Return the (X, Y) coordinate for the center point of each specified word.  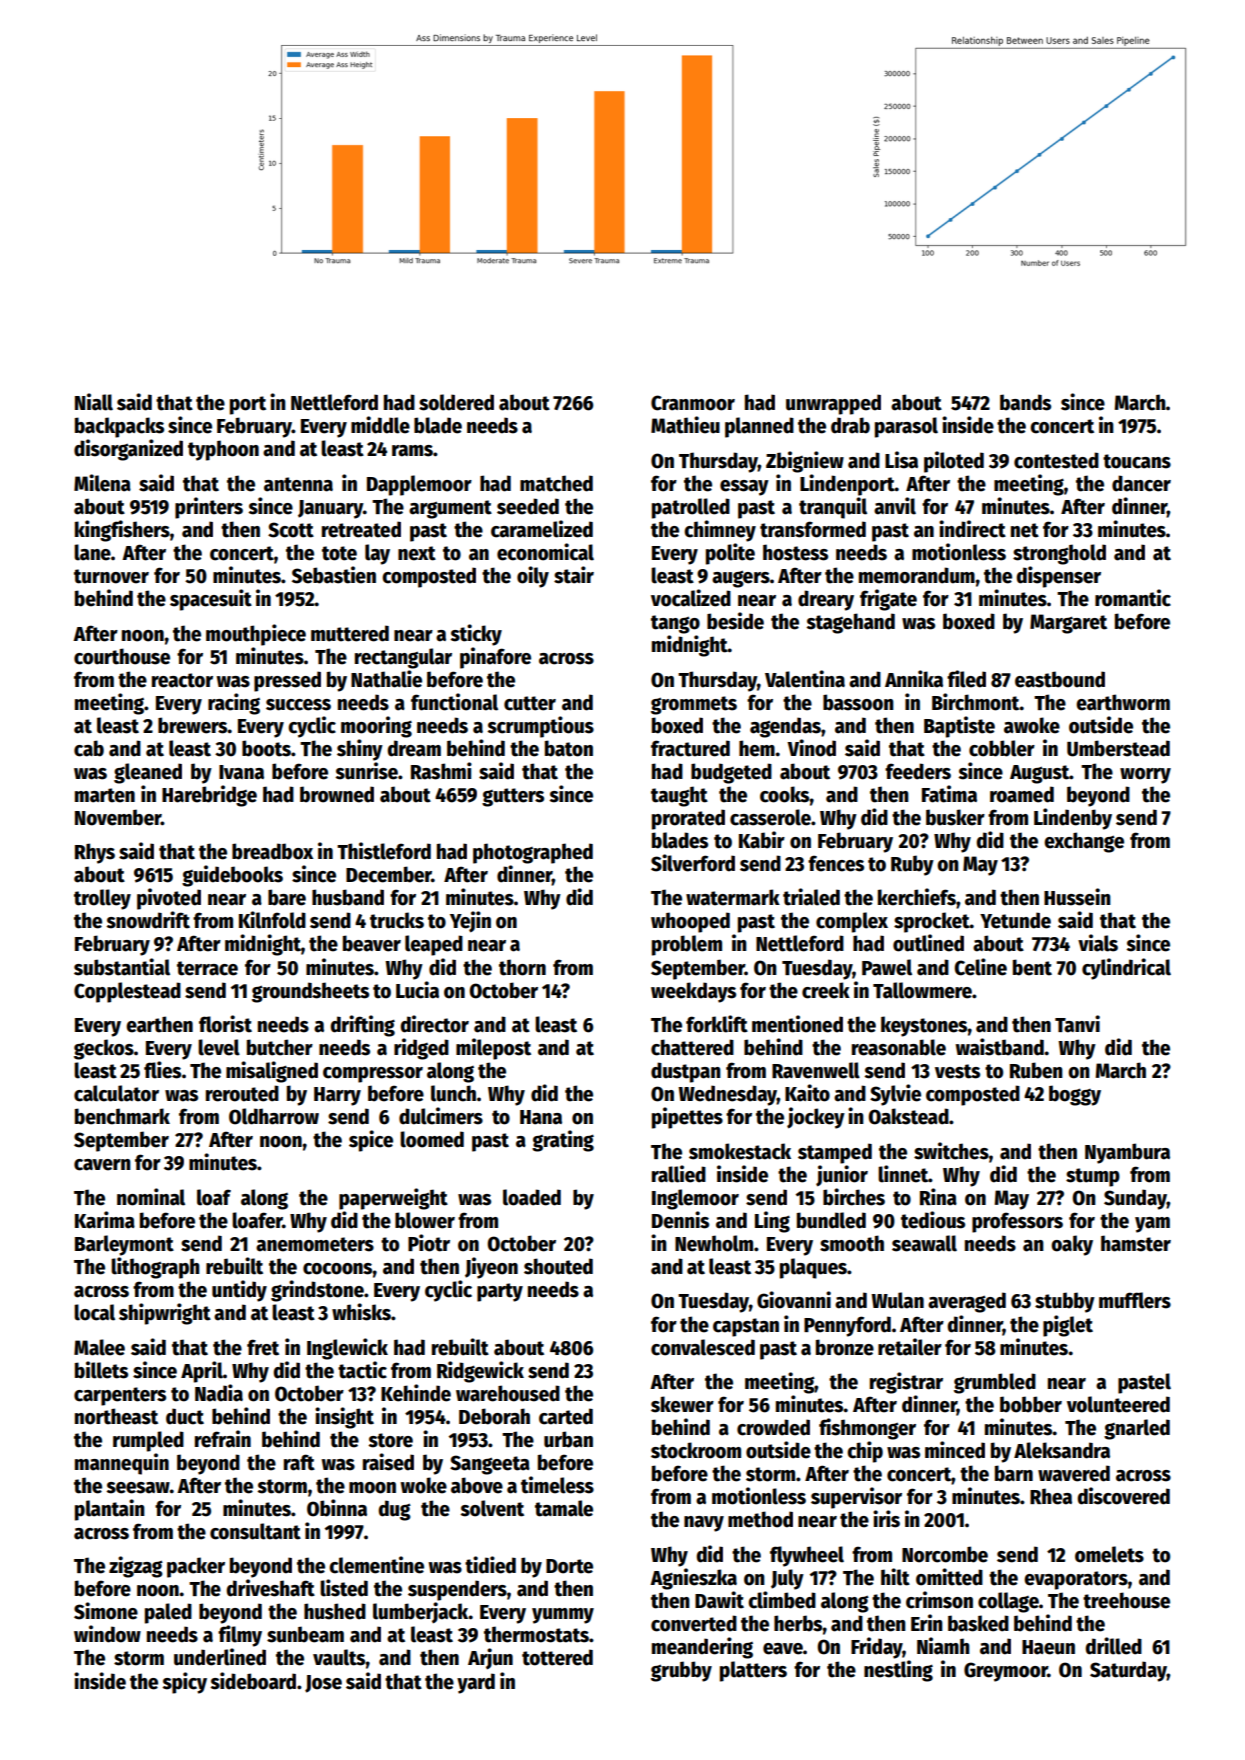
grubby (681, 1671)
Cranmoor (693, 403)
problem (687, 945)
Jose (323, 1684)
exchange (1084, 842)
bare (287, 897)
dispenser (1058, 577)
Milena (102, 483)
